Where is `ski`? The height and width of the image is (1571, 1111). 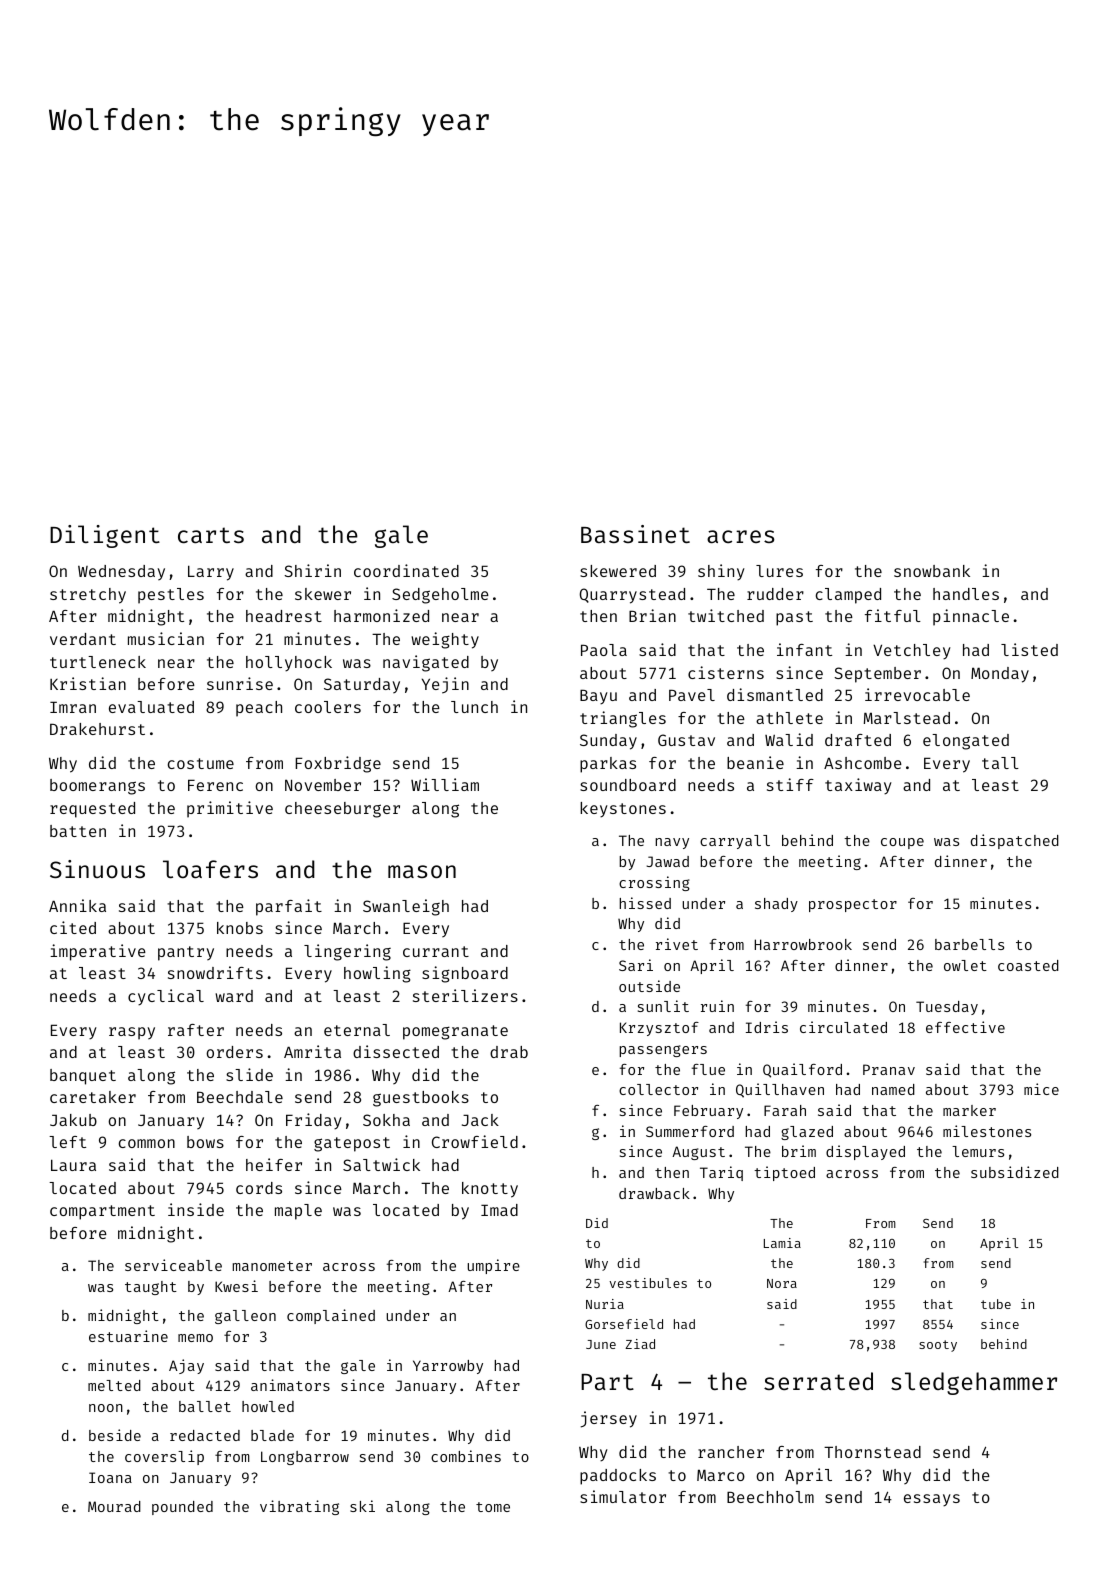 ski is located at coordinates (362, 1506).
